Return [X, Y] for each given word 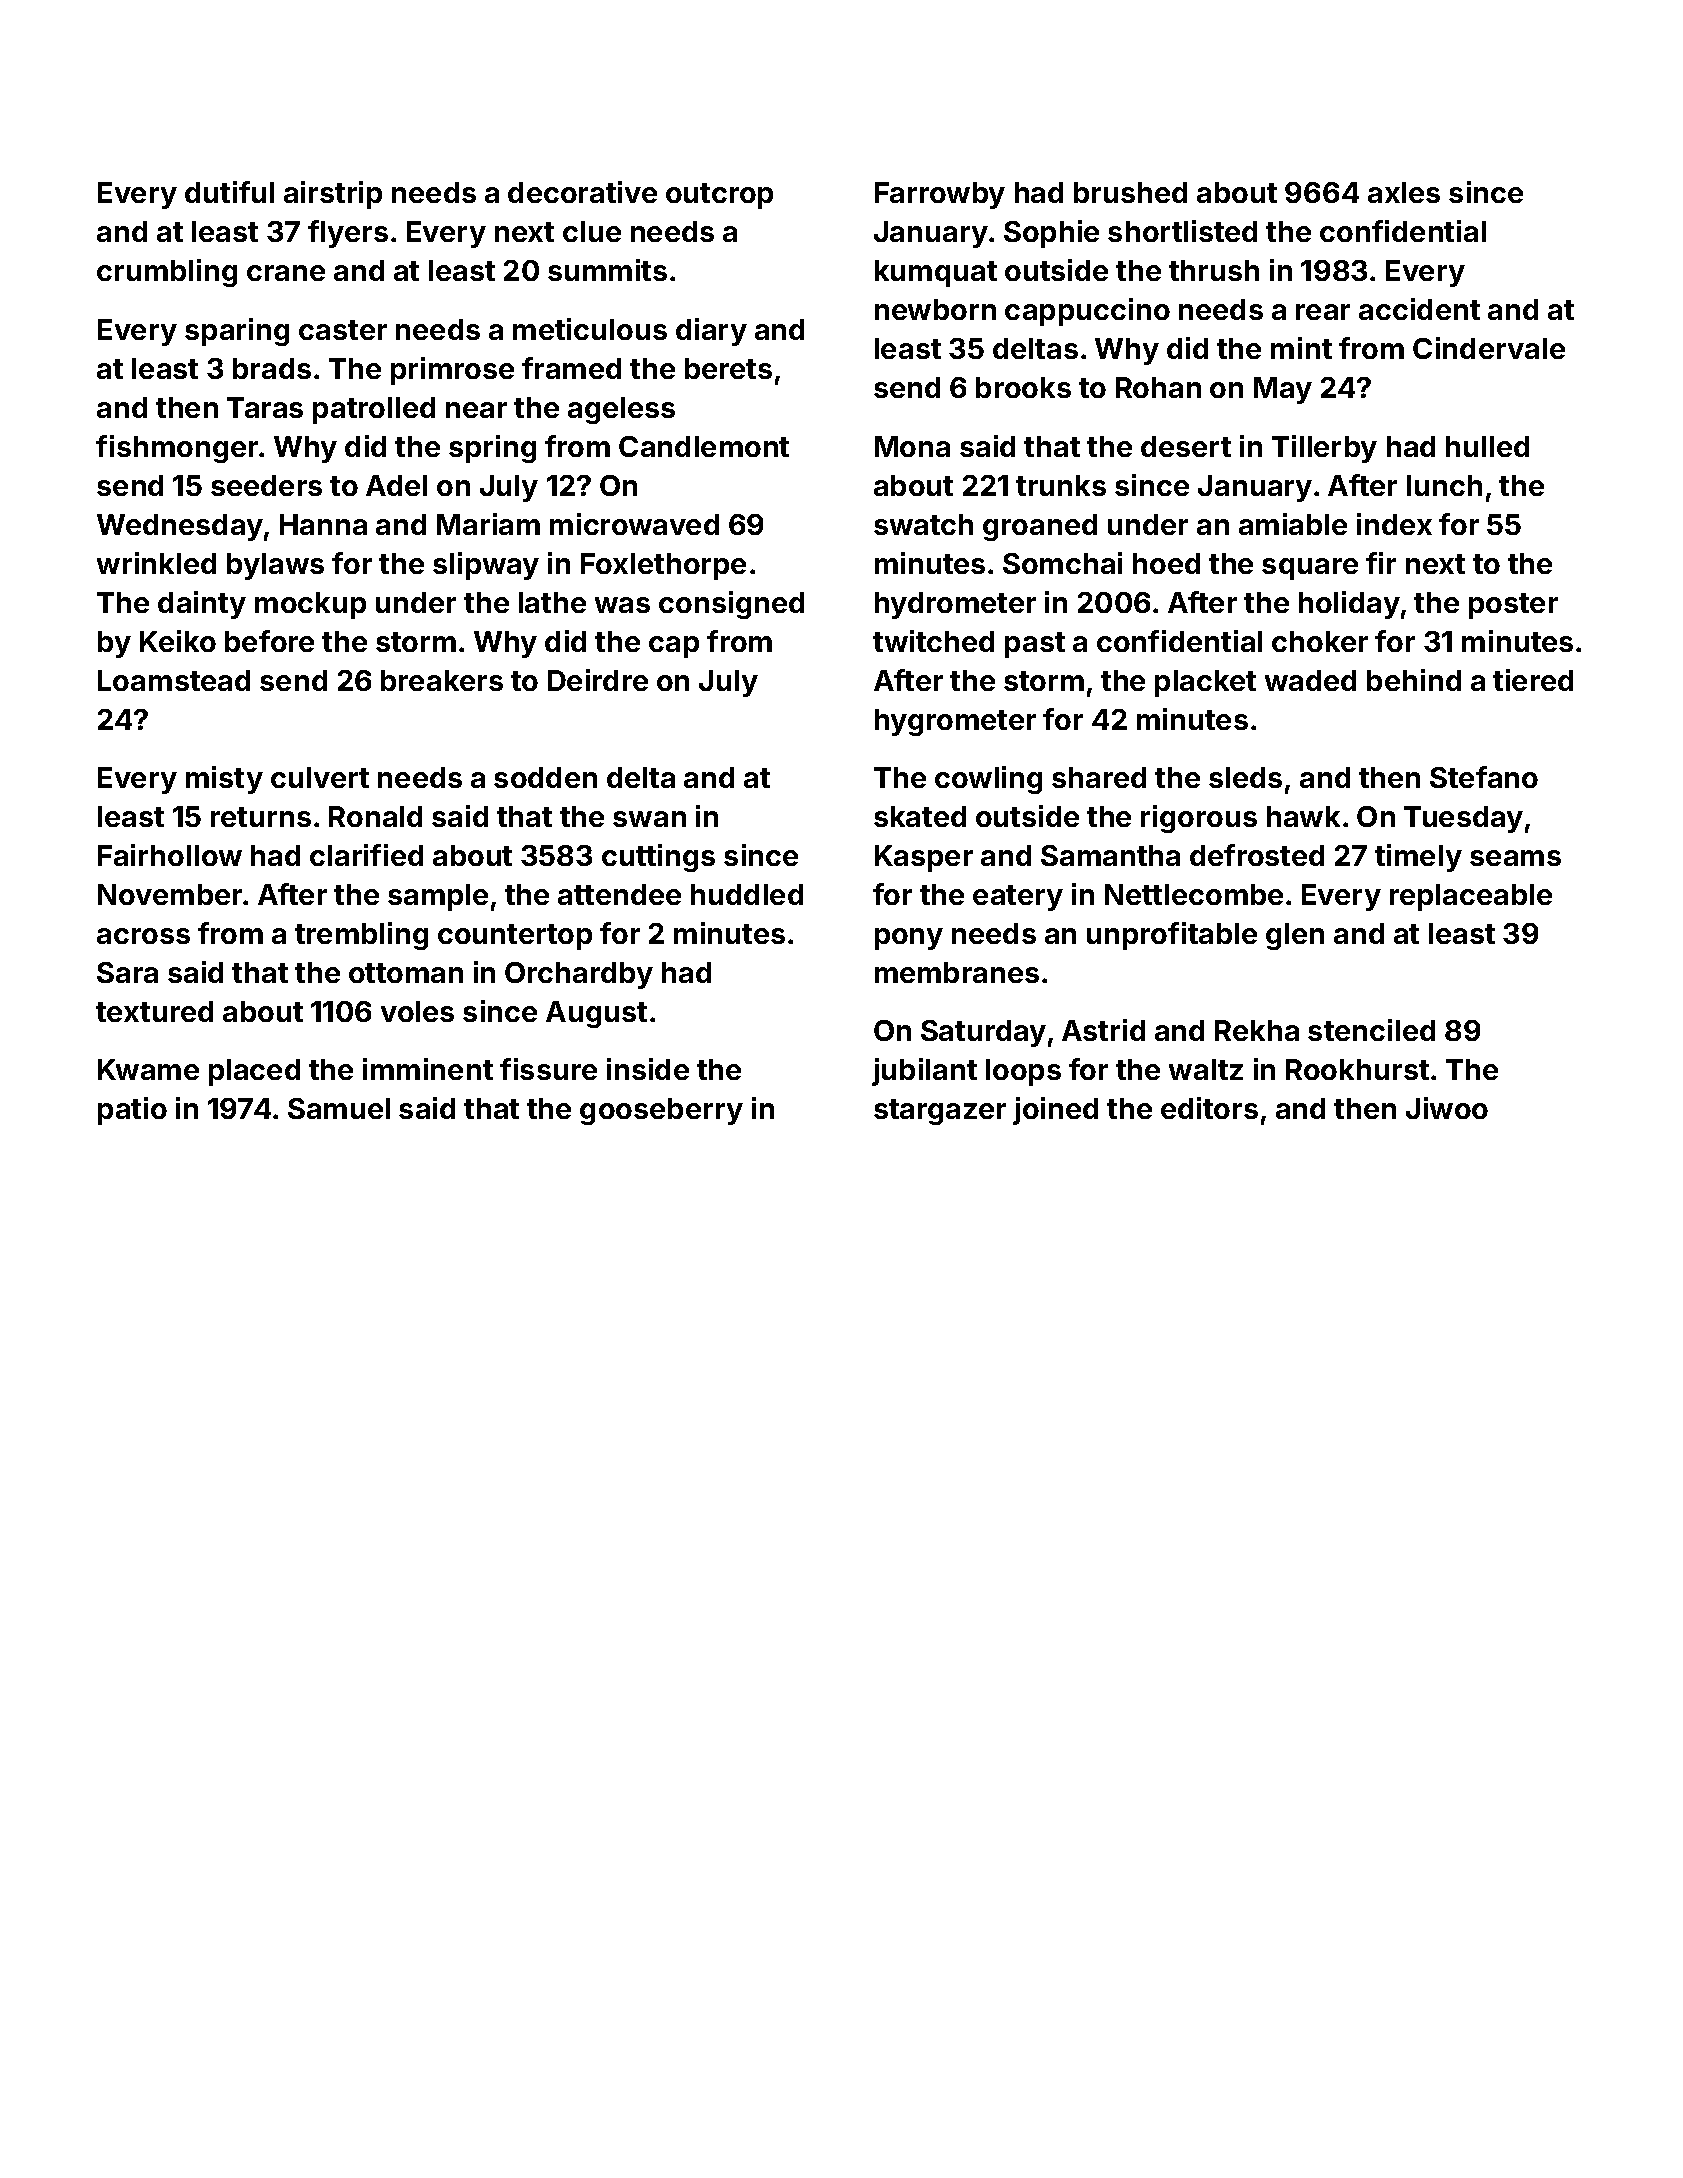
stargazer [940, 1112]
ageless [621, 410]
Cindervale [1489, 348]
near [476, 410]
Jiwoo [1447, 1108]
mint [1301, 348]
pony [909, 939]
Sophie [1051, 234]
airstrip [333, 195]
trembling [361, 936]
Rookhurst [1357, 1069]
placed [254, 1072]
